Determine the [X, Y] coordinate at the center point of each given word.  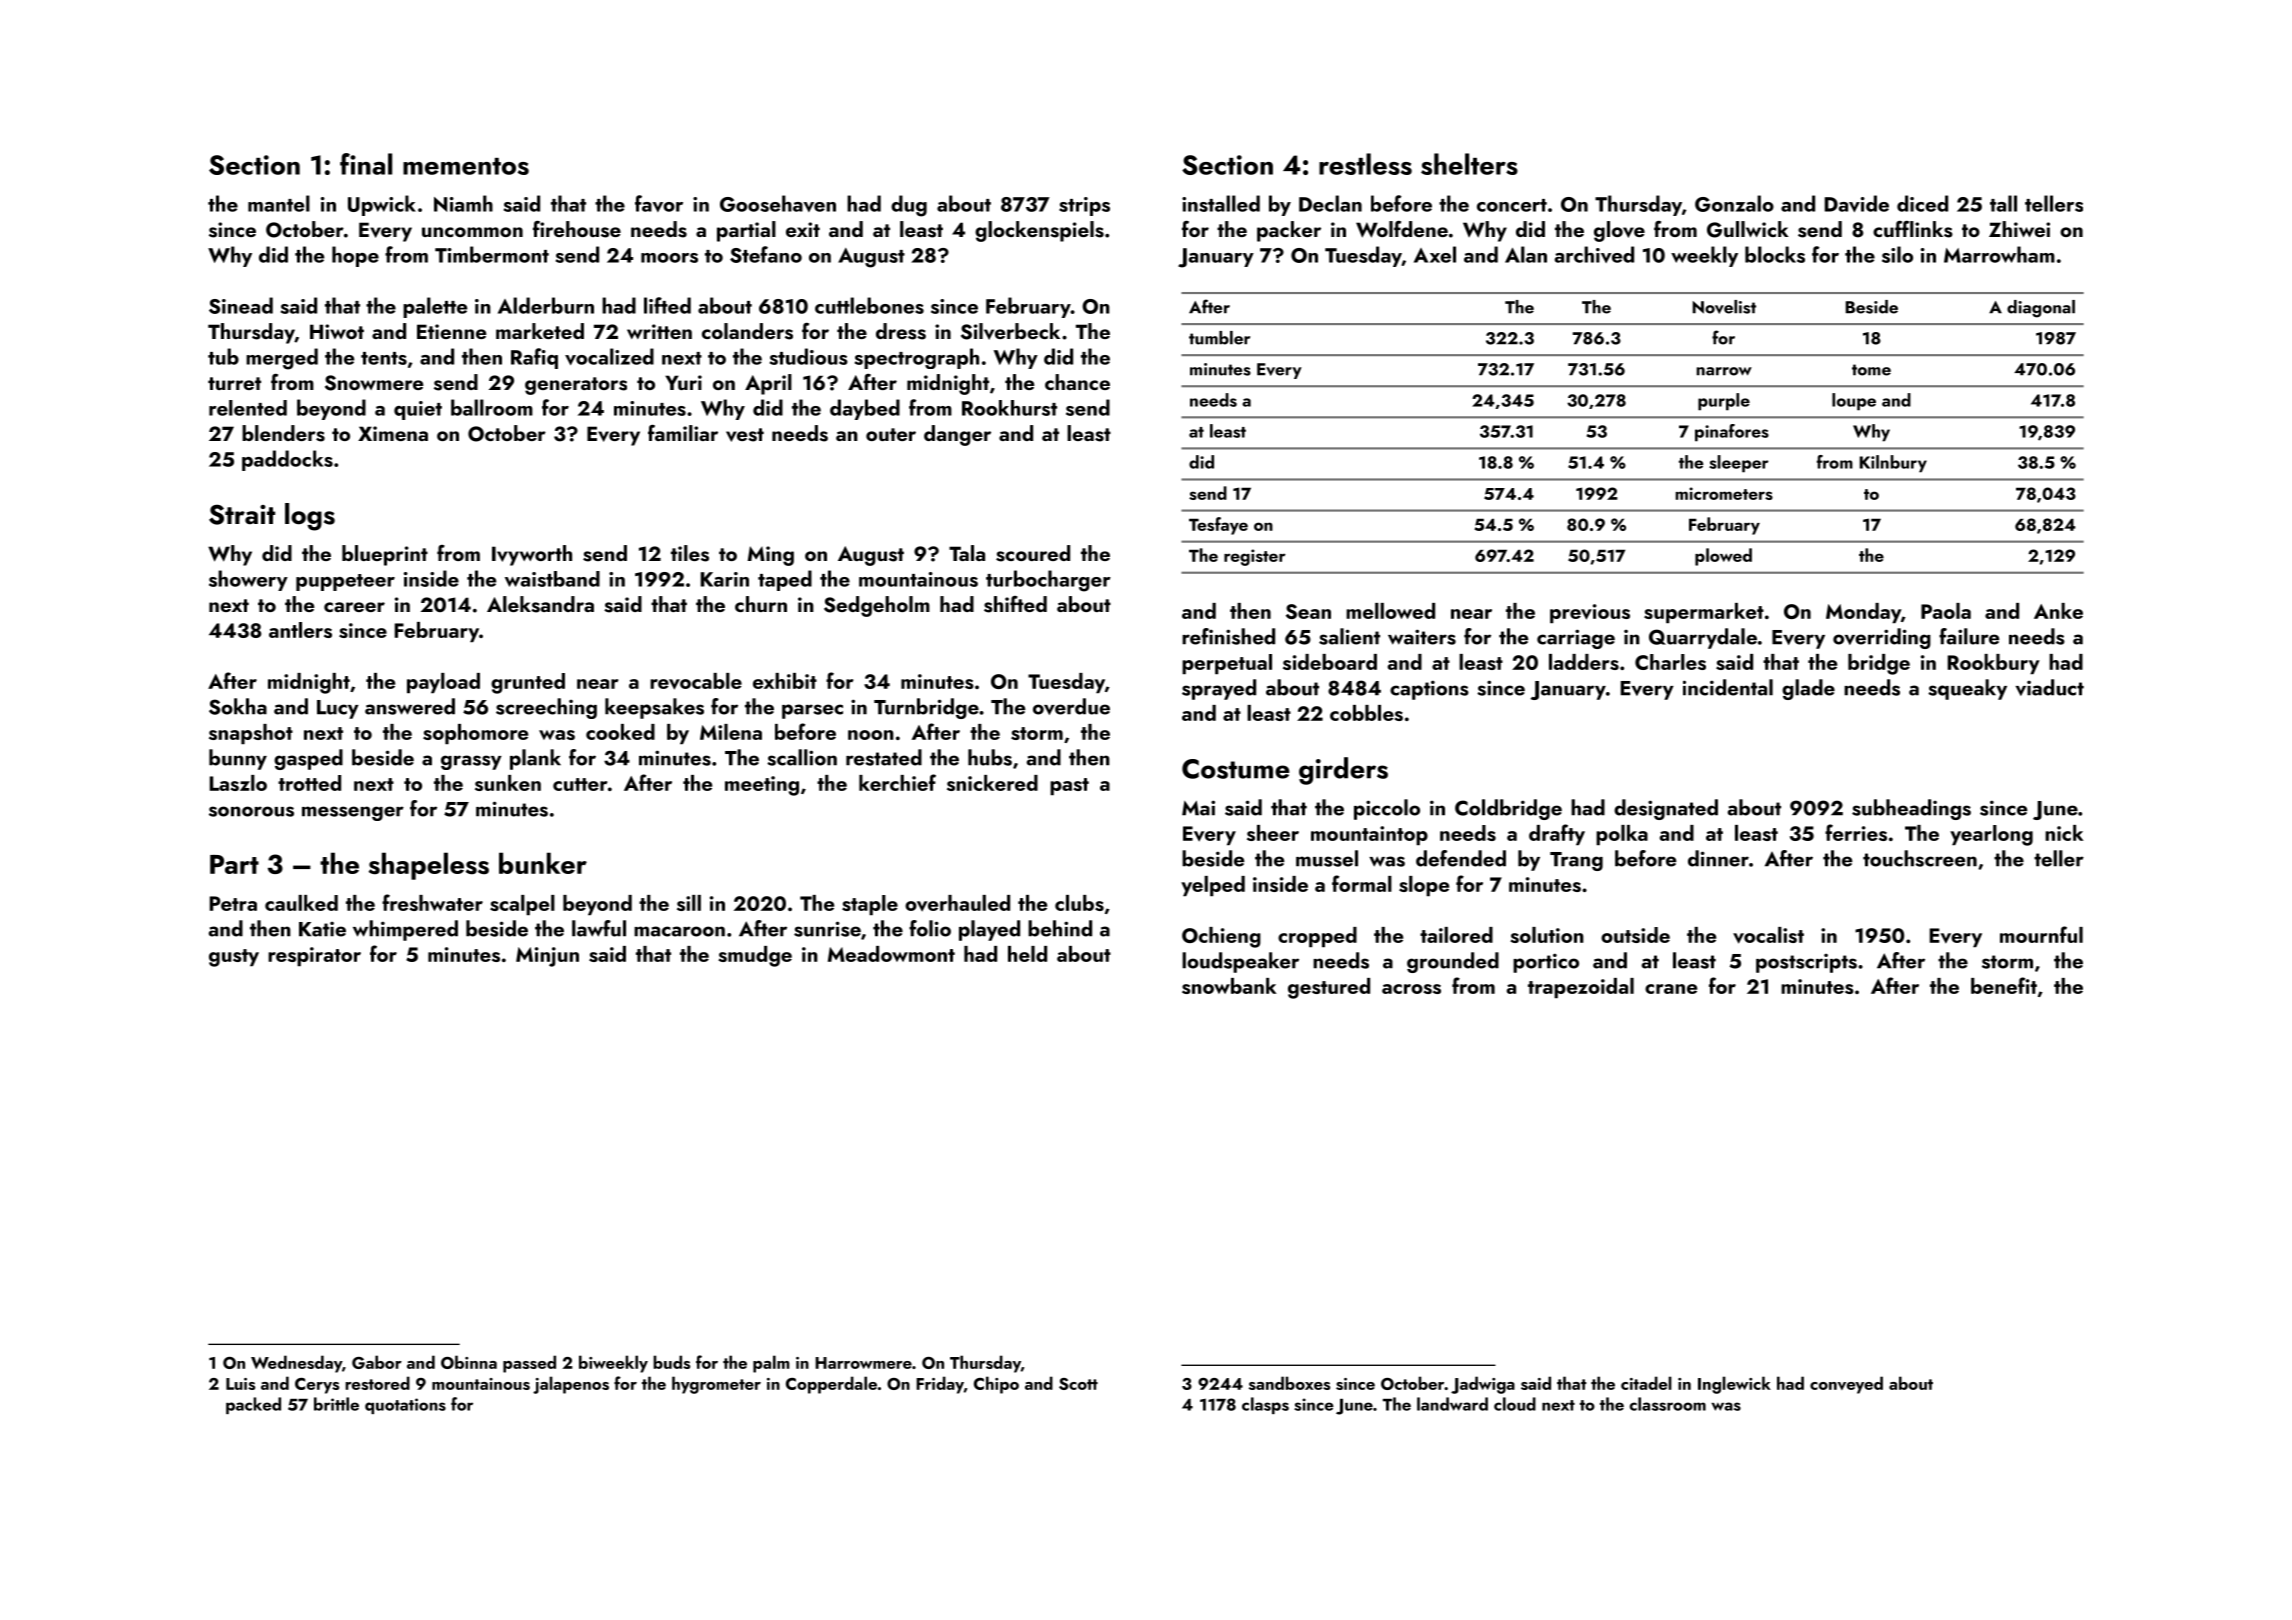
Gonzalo [1734, 203]
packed [253, 1405]
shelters [1469, 164]
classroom [1668, 1404]
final [366, 164]
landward [1452, 1404]
